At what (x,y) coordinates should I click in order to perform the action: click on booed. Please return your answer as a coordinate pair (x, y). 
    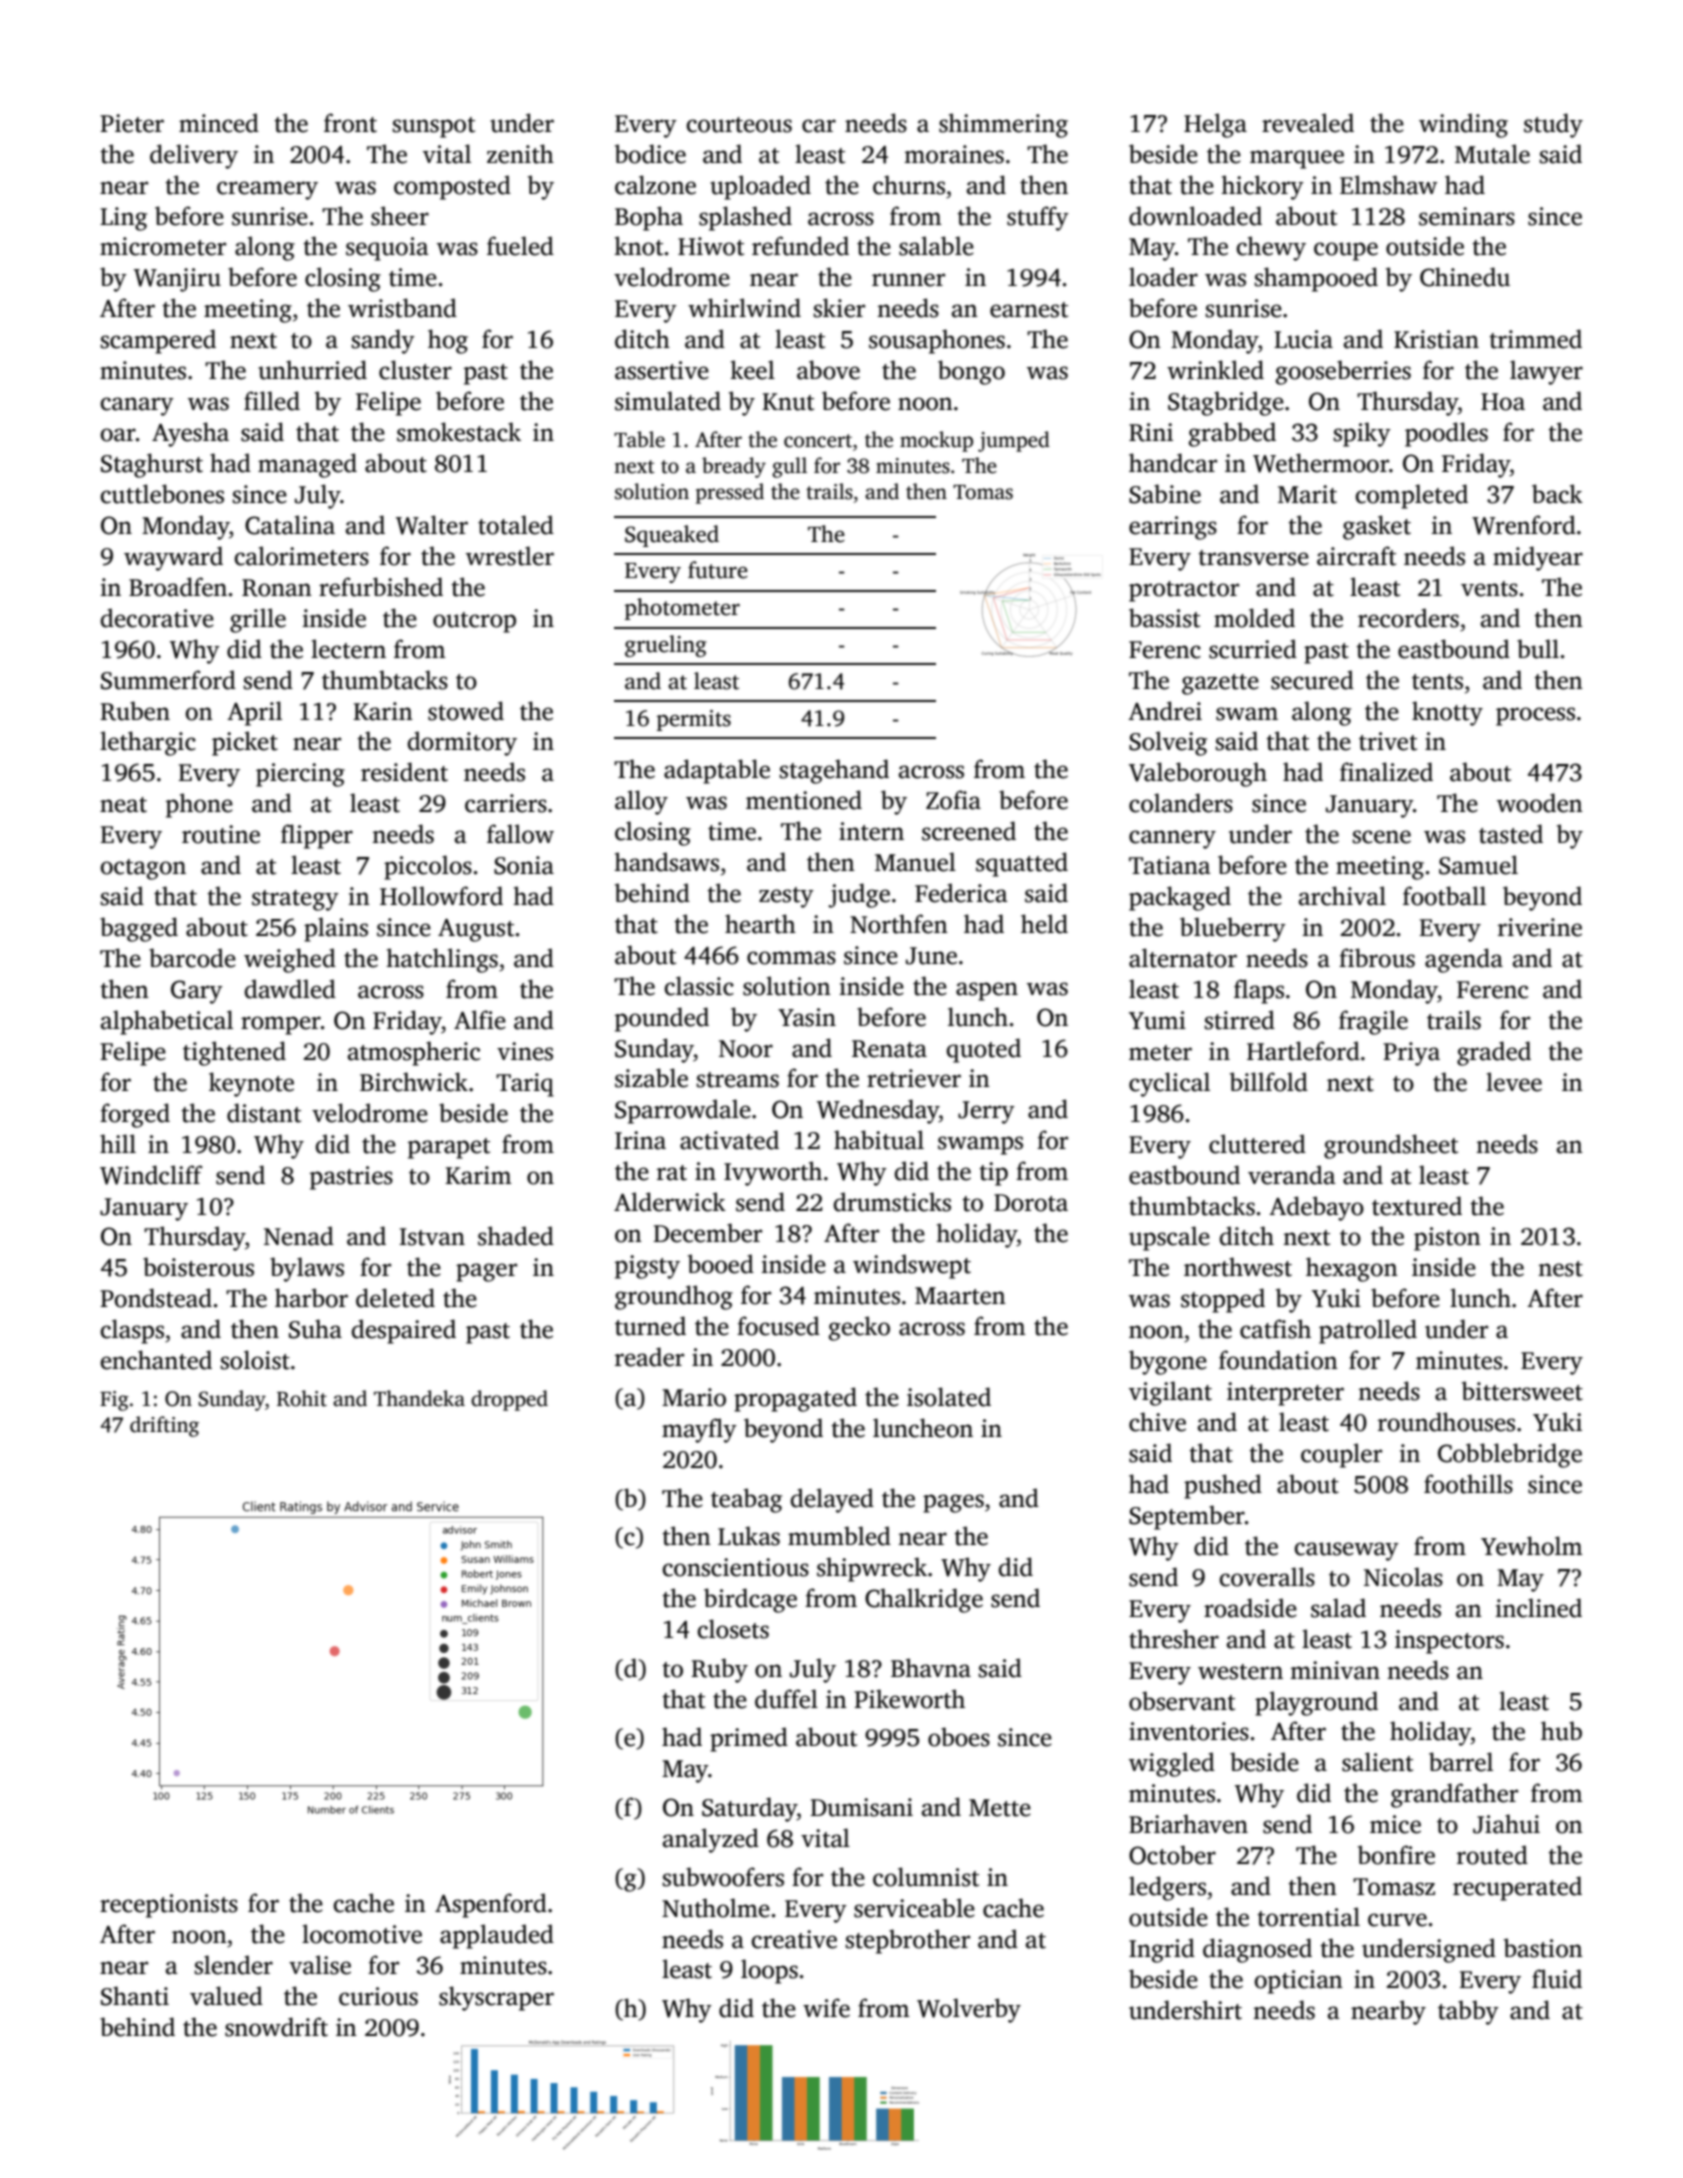
    Looking at the image, I should click on (721, 1264).
